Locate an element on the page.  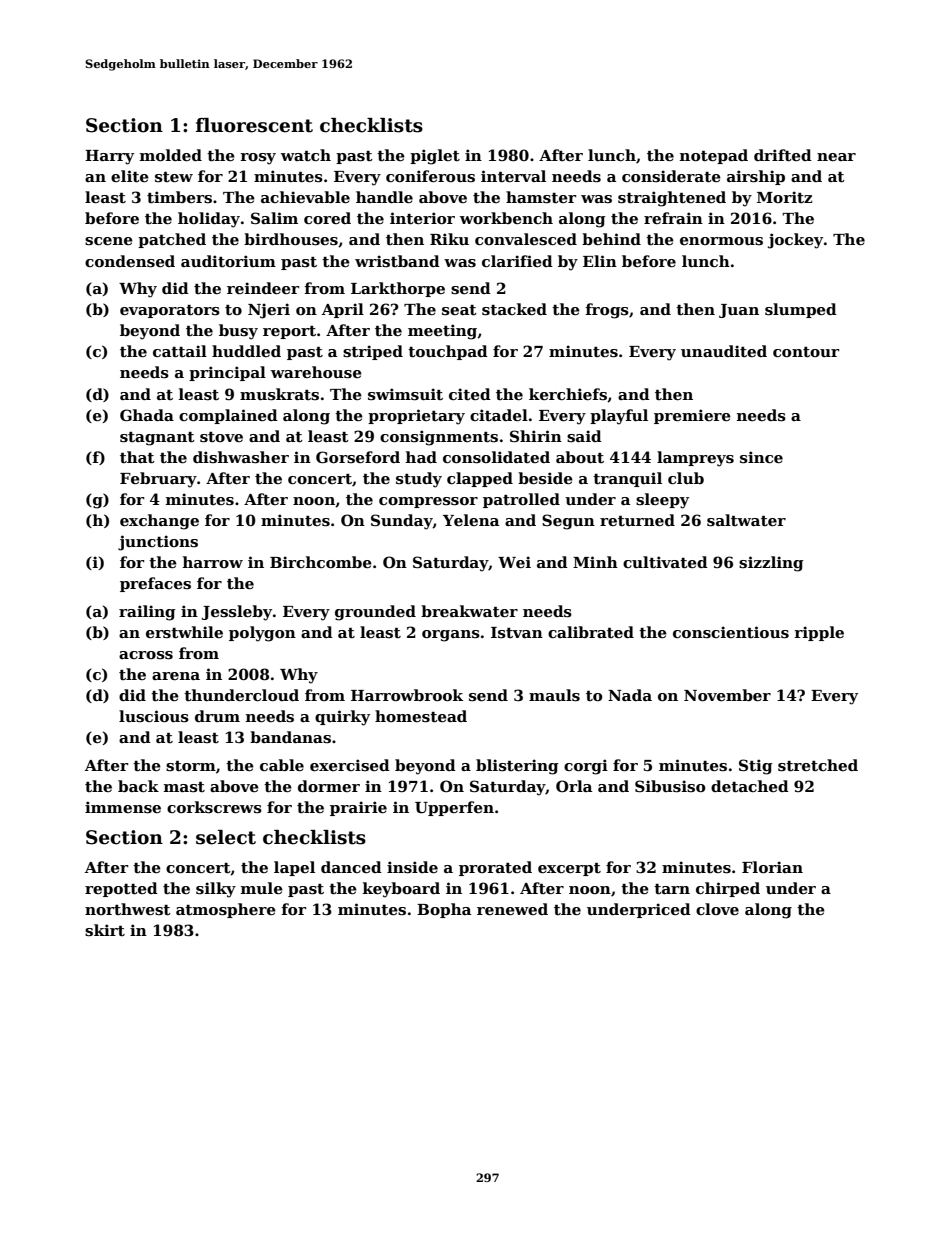
Birchcombe is located at coordinates (321, 562).
